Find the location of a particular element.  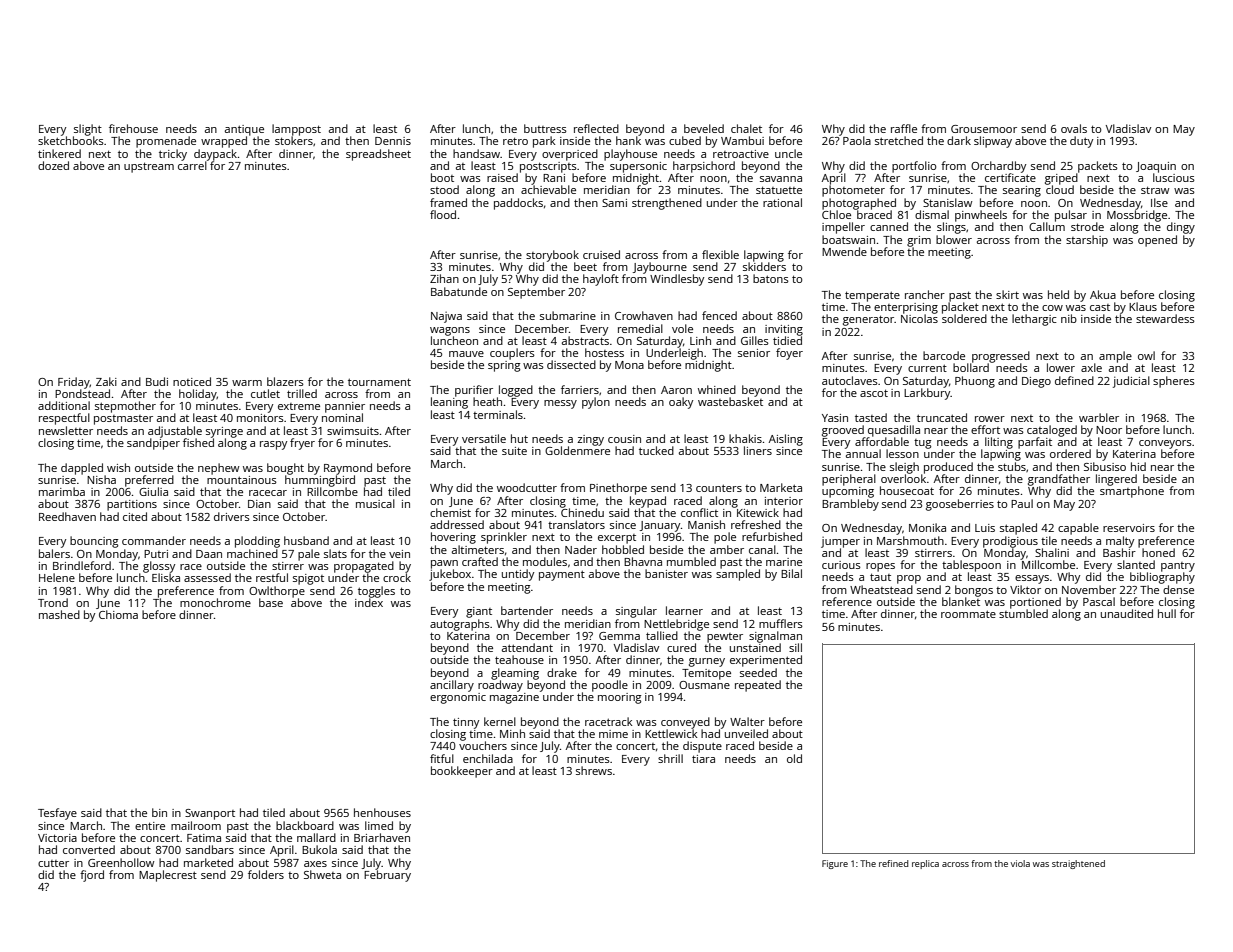

lamppost is located at coordinates (296, 130).
